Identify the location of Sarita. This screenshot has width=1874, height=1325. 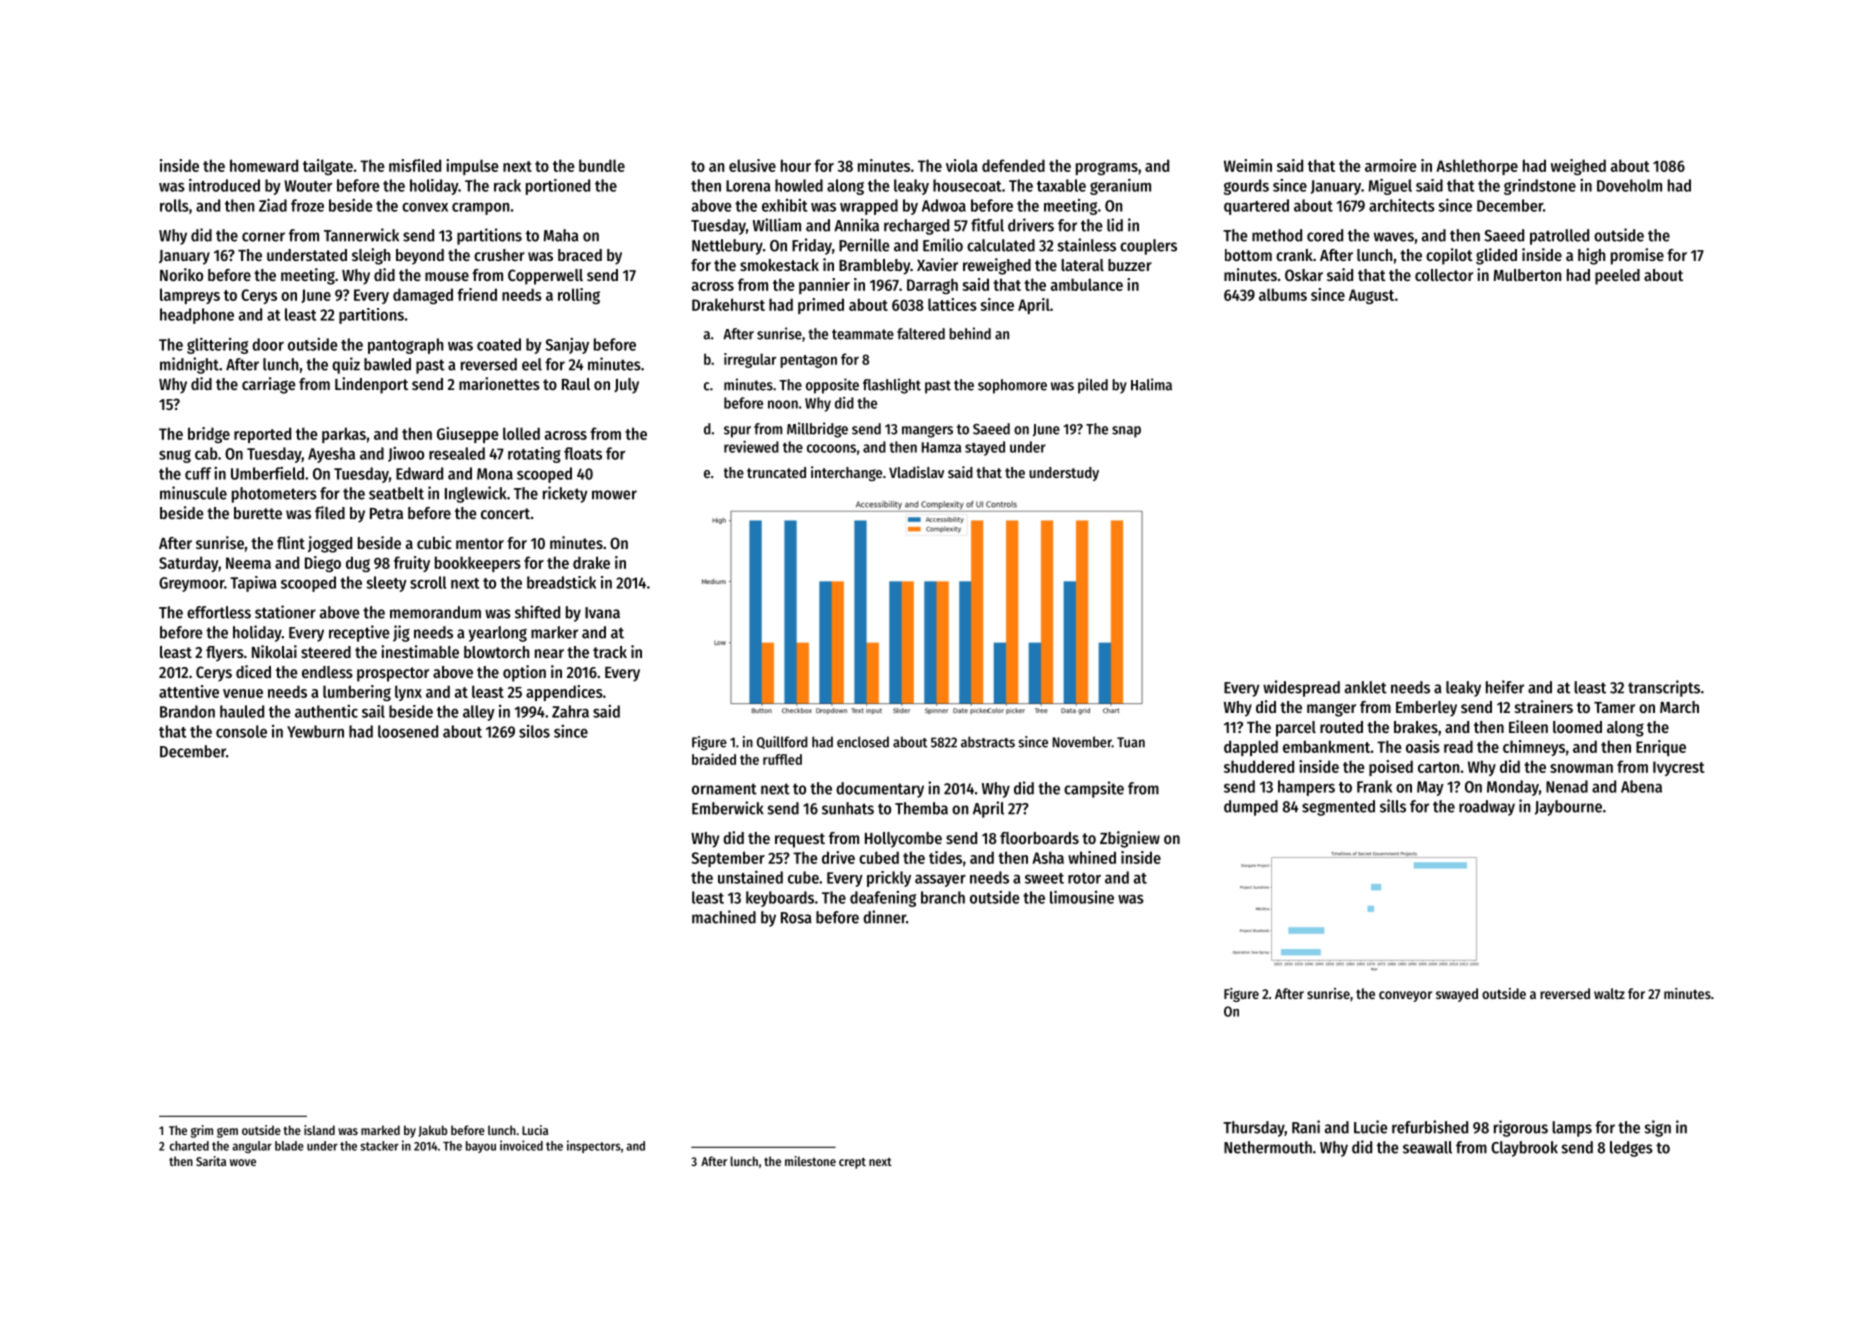
(211, 1161).
